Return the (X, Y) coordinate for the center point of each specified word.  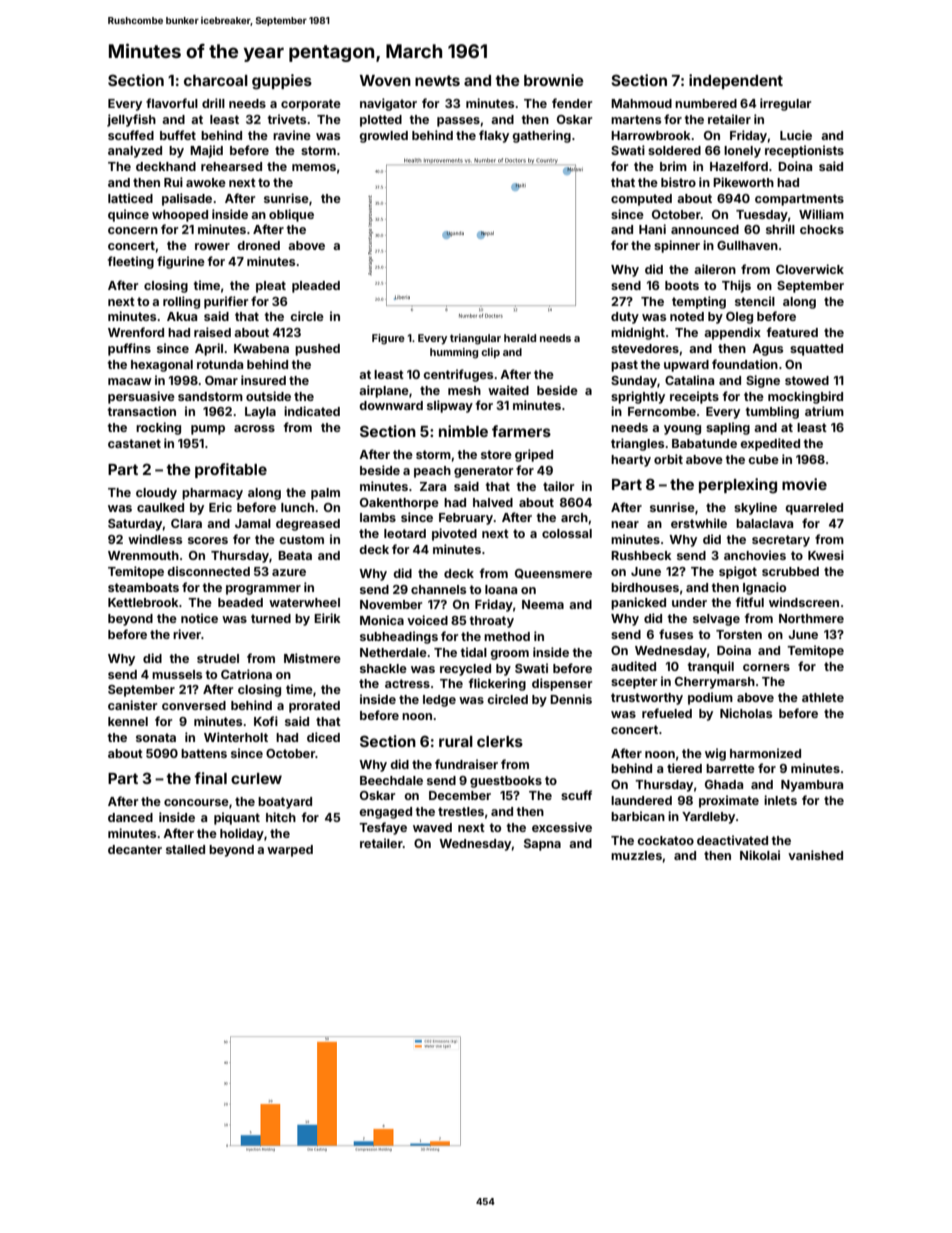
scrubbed (790, 571)
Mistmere (312, 658)
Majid (206, 151)
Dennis (571, 699)
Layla (260, 413)
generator (483, 472)
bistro (678, 182)
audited (633, 666)
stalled (185, 849)
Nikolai (760, 855)
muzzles (636, 855)
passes (458, 122)
